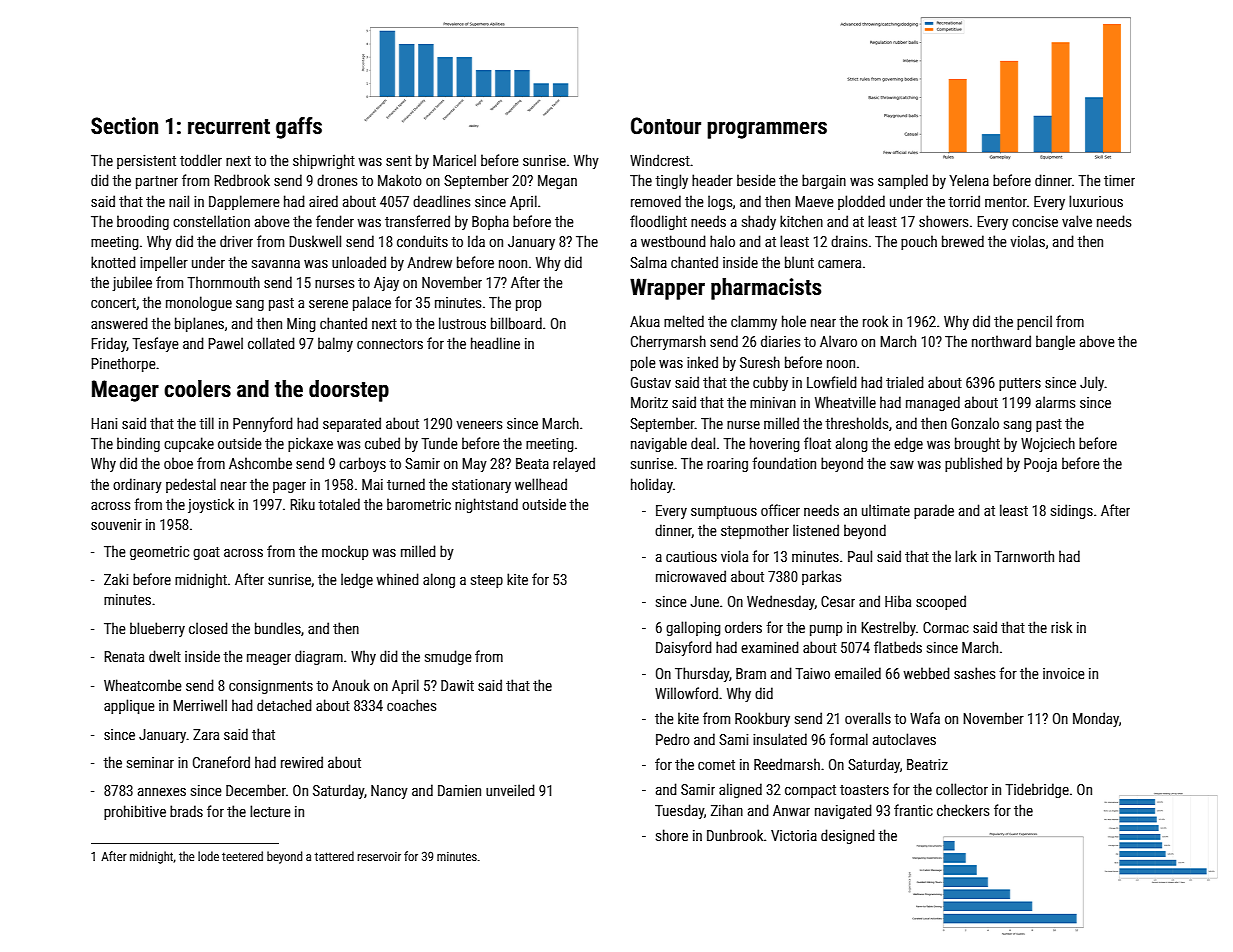 The width and height of the document is (1233, 952). What do you see at coordinates (1048, 444) in the document?
I see `Wojciech` at bounding box center [1048, 444].
